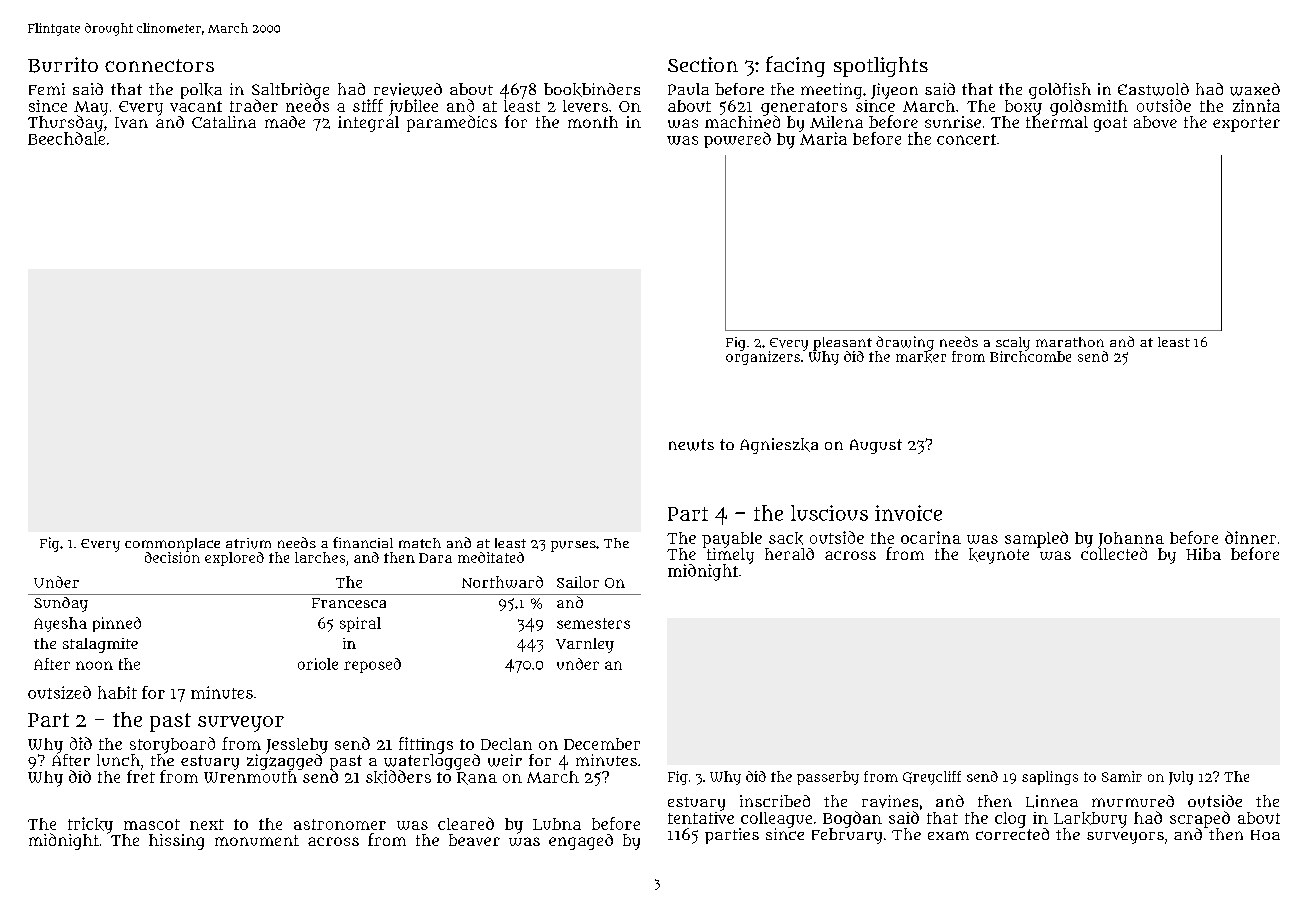 Image resolution: width=1308 pixels, height=924 pixels. Describe the element at coordinates (828, 778) in the document. I see `passerby` at that location.
